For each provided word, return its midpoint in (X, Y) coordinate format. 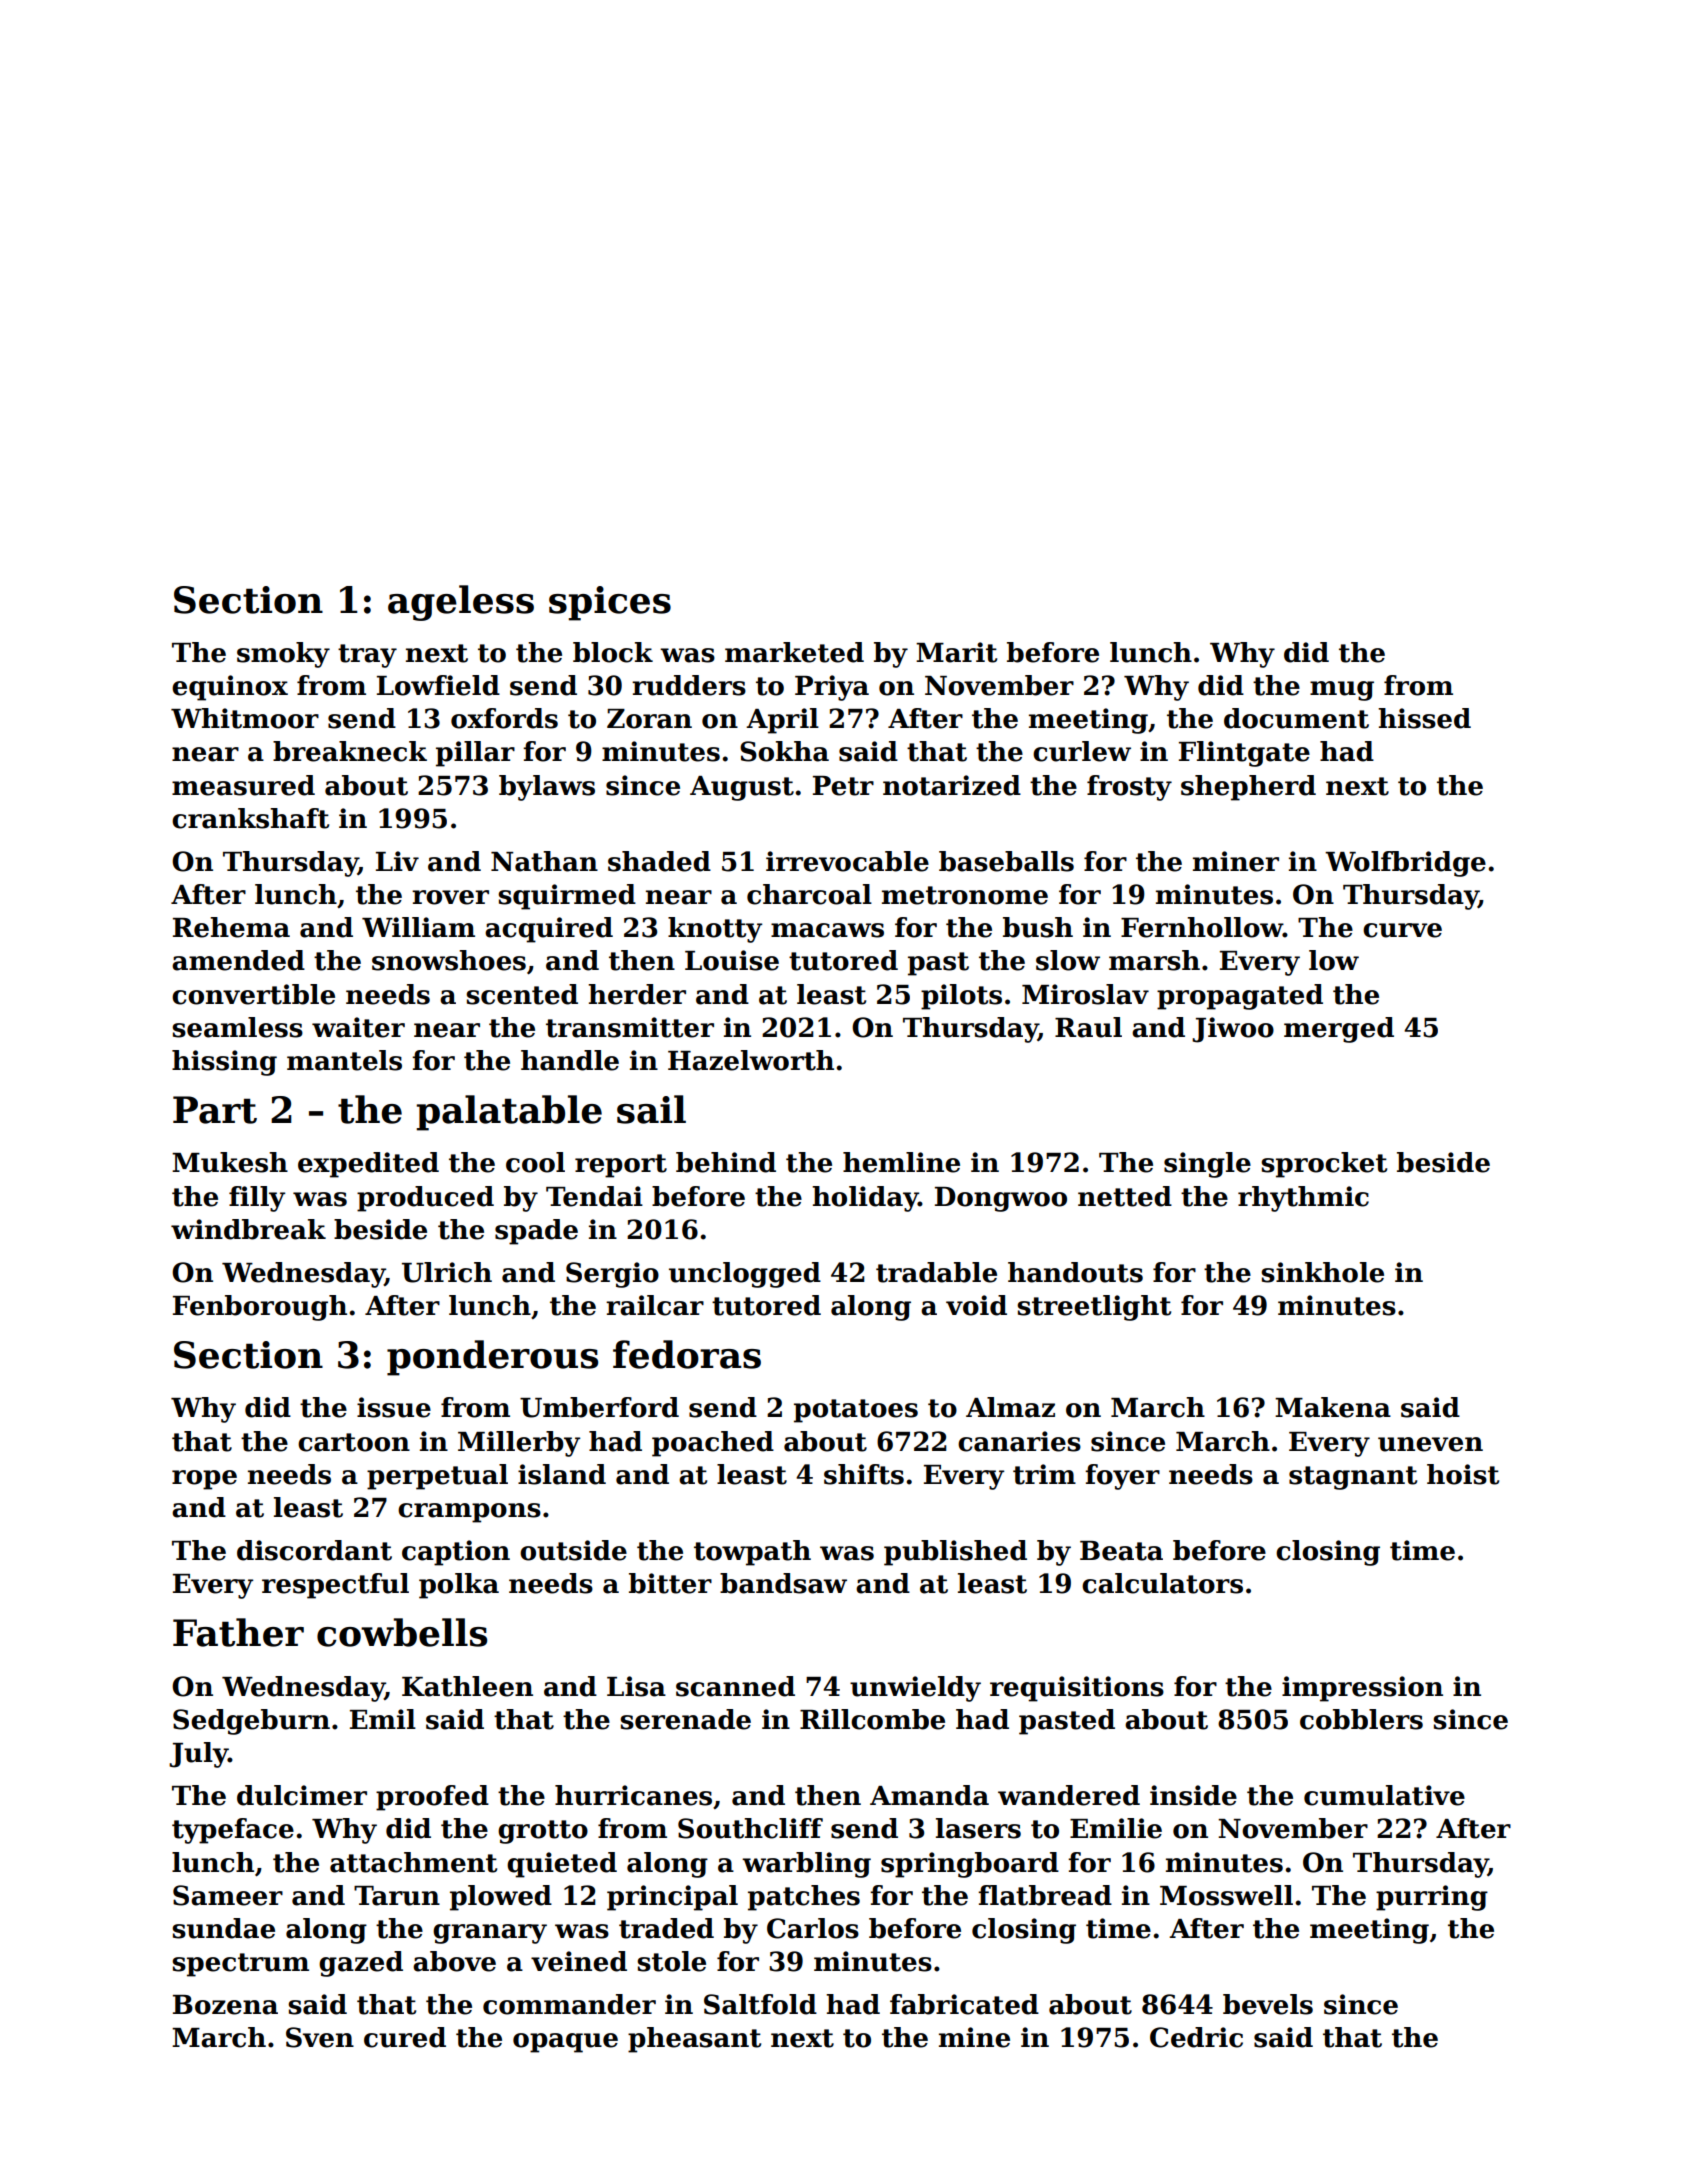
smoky (283, 655)
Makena (1333, 1407)
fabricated (964, 2004)
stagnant (1353, 1478)
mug (1342, 691)
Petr (843, 786)
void (976, 1305)
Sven (320, 2037)
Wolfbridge (1405, 864)
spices (610, 603)
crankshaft (250, 818)
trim (1044, 1474)
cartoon (354, 1442)
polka (459, 1586)
